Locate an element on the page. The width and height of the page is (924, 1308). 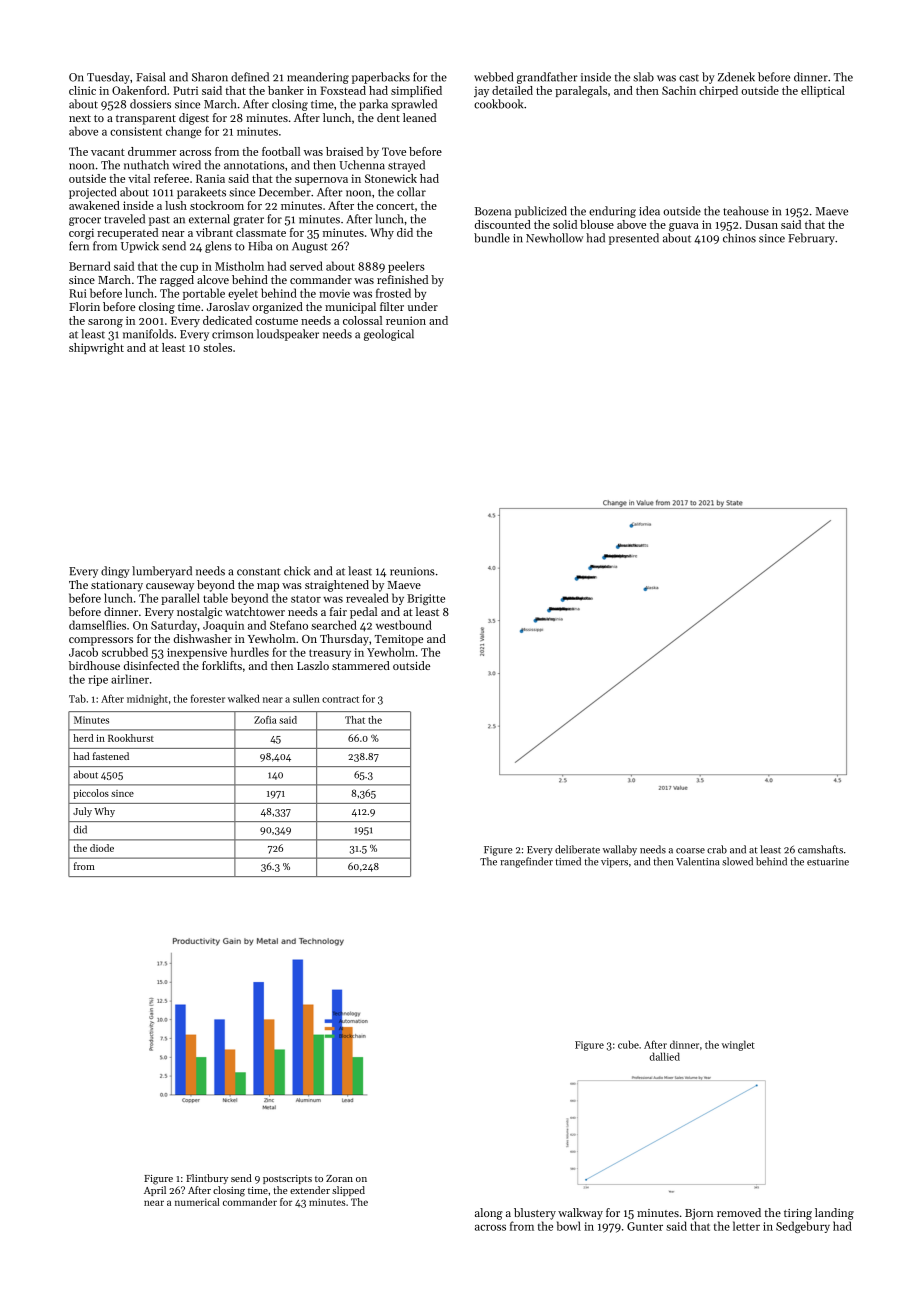
defined is located at coordinates (250, 77).
